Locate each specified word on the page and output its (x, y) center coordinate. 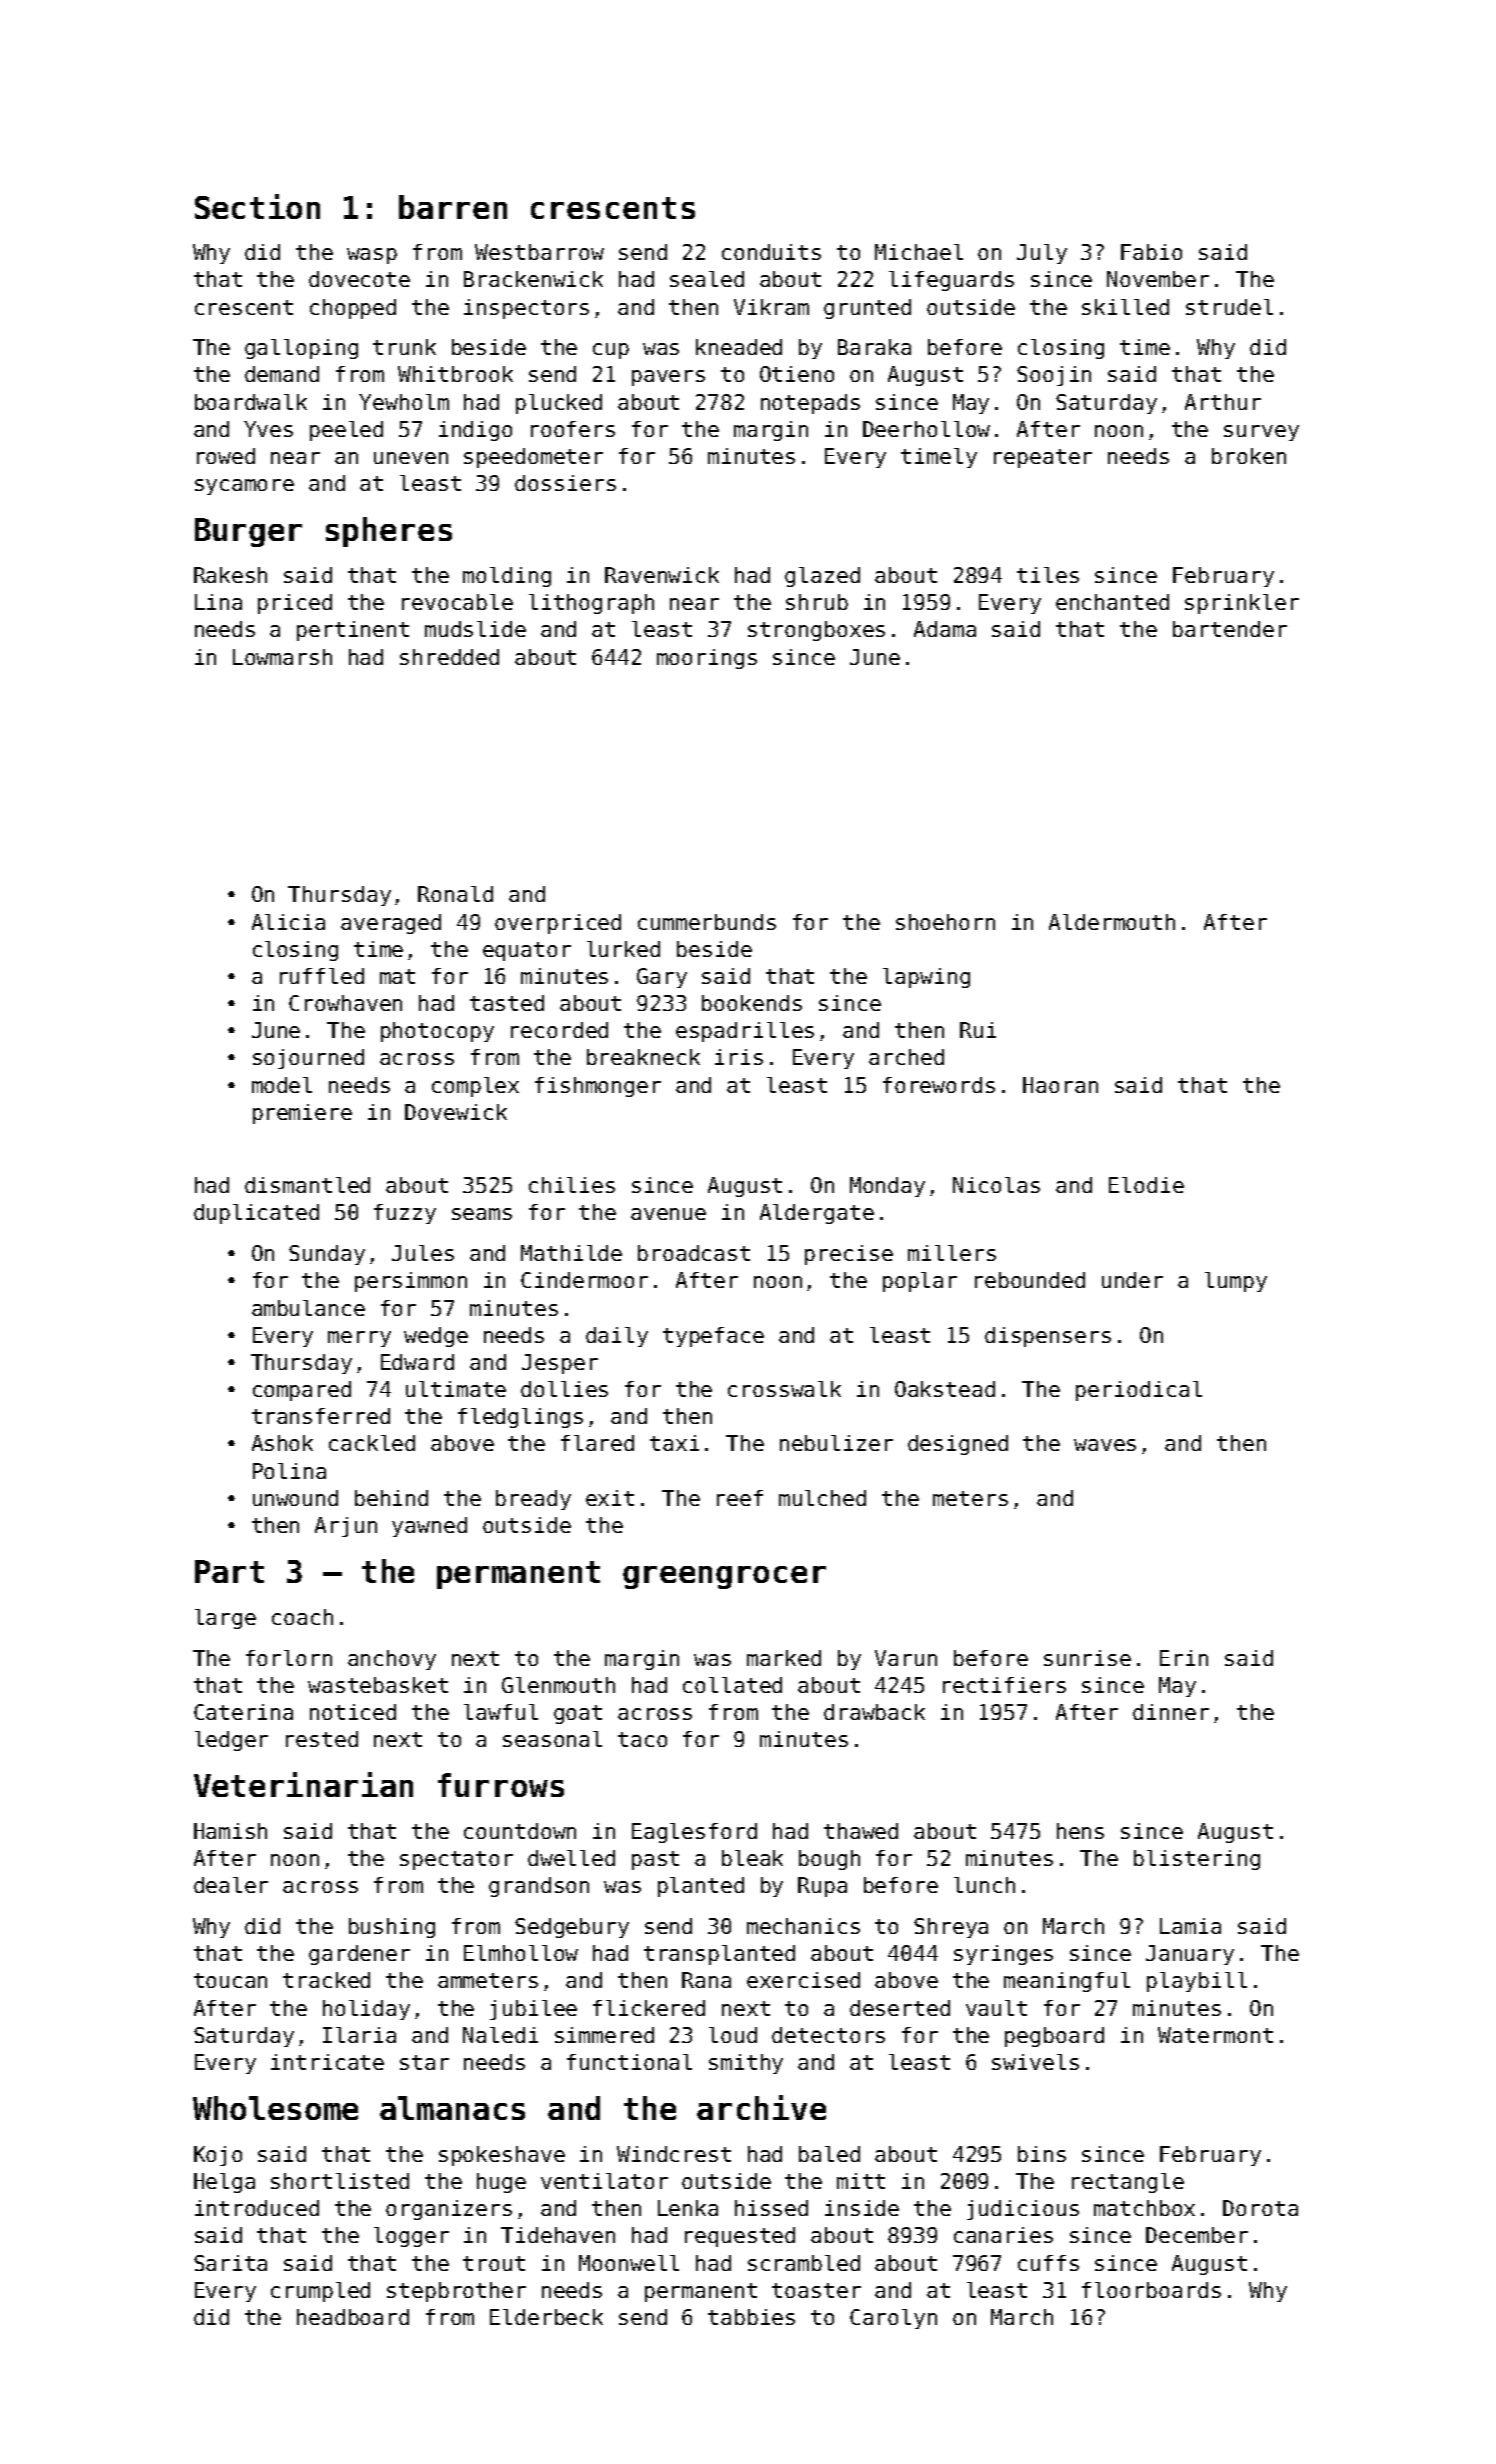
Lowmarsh (282, 657)
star (424, 2062)
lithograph (591, 604)
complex (475, 1087)
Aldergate (817, 1214)
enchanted (1112, 602)
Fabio (1151, 252)
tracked (326, 1980)
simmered (604, 2035)
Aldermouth (1112, 922)
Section (257, 206)
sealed (707, 279)
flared (597, 1443)
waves (1105, 1445)
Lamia (1190, 1926)
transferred (321, 1416)
